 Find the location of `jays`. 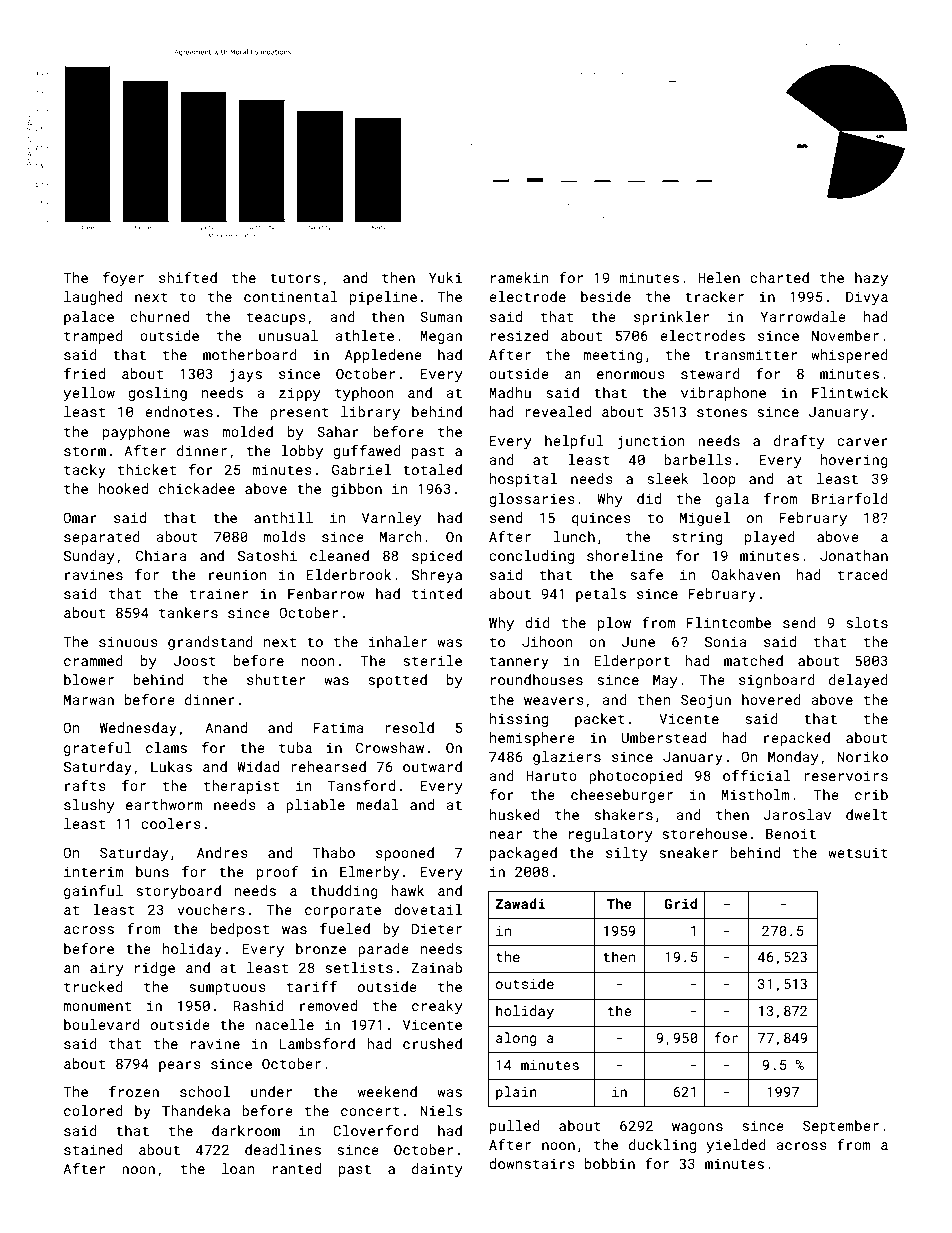

jays is located at coordinates (246, 375).
